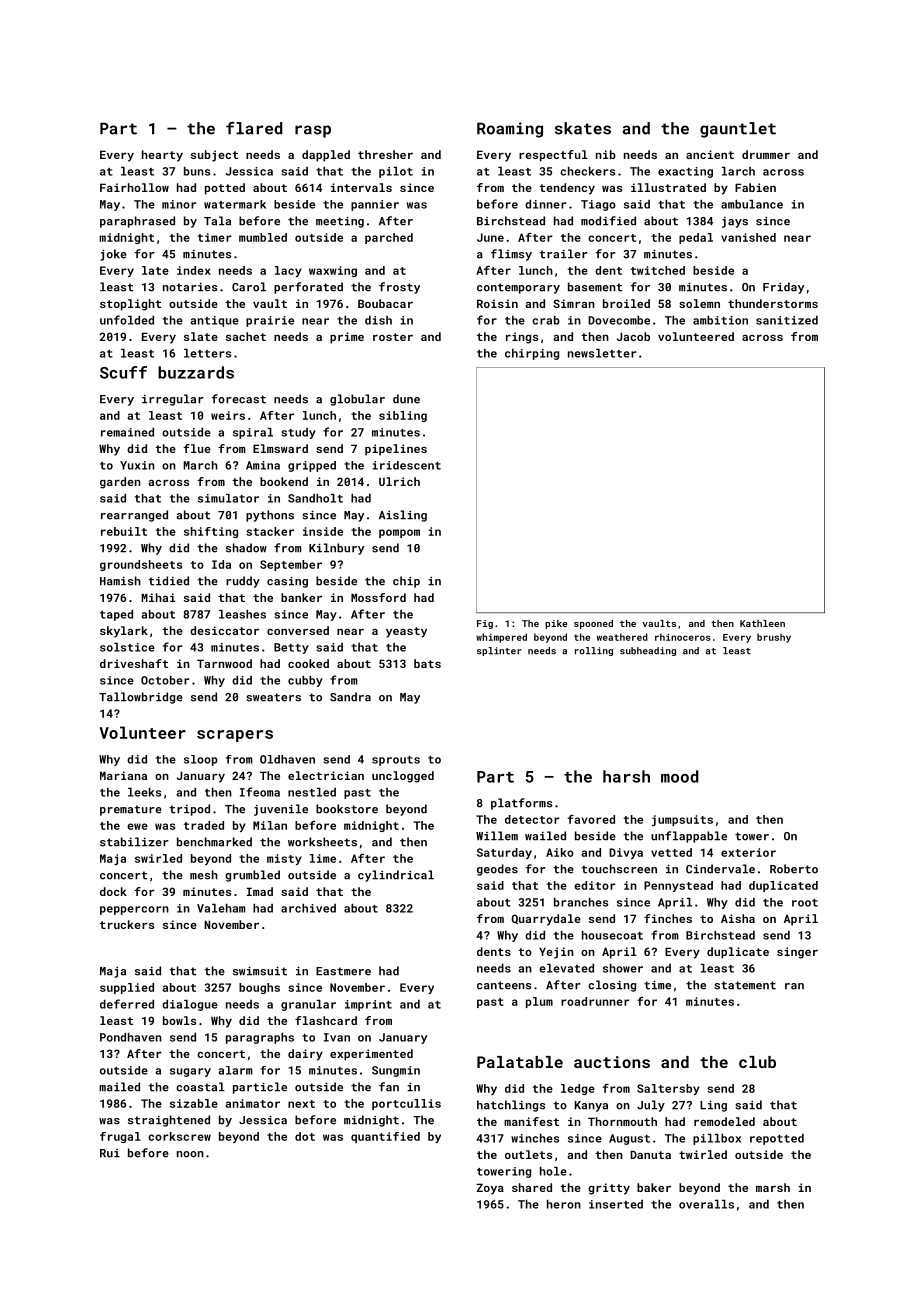 This screenshot has height=1308, width=924. Describe the element at coordinates (748, 852) in the screenshot. I see `exterior` at that location.
